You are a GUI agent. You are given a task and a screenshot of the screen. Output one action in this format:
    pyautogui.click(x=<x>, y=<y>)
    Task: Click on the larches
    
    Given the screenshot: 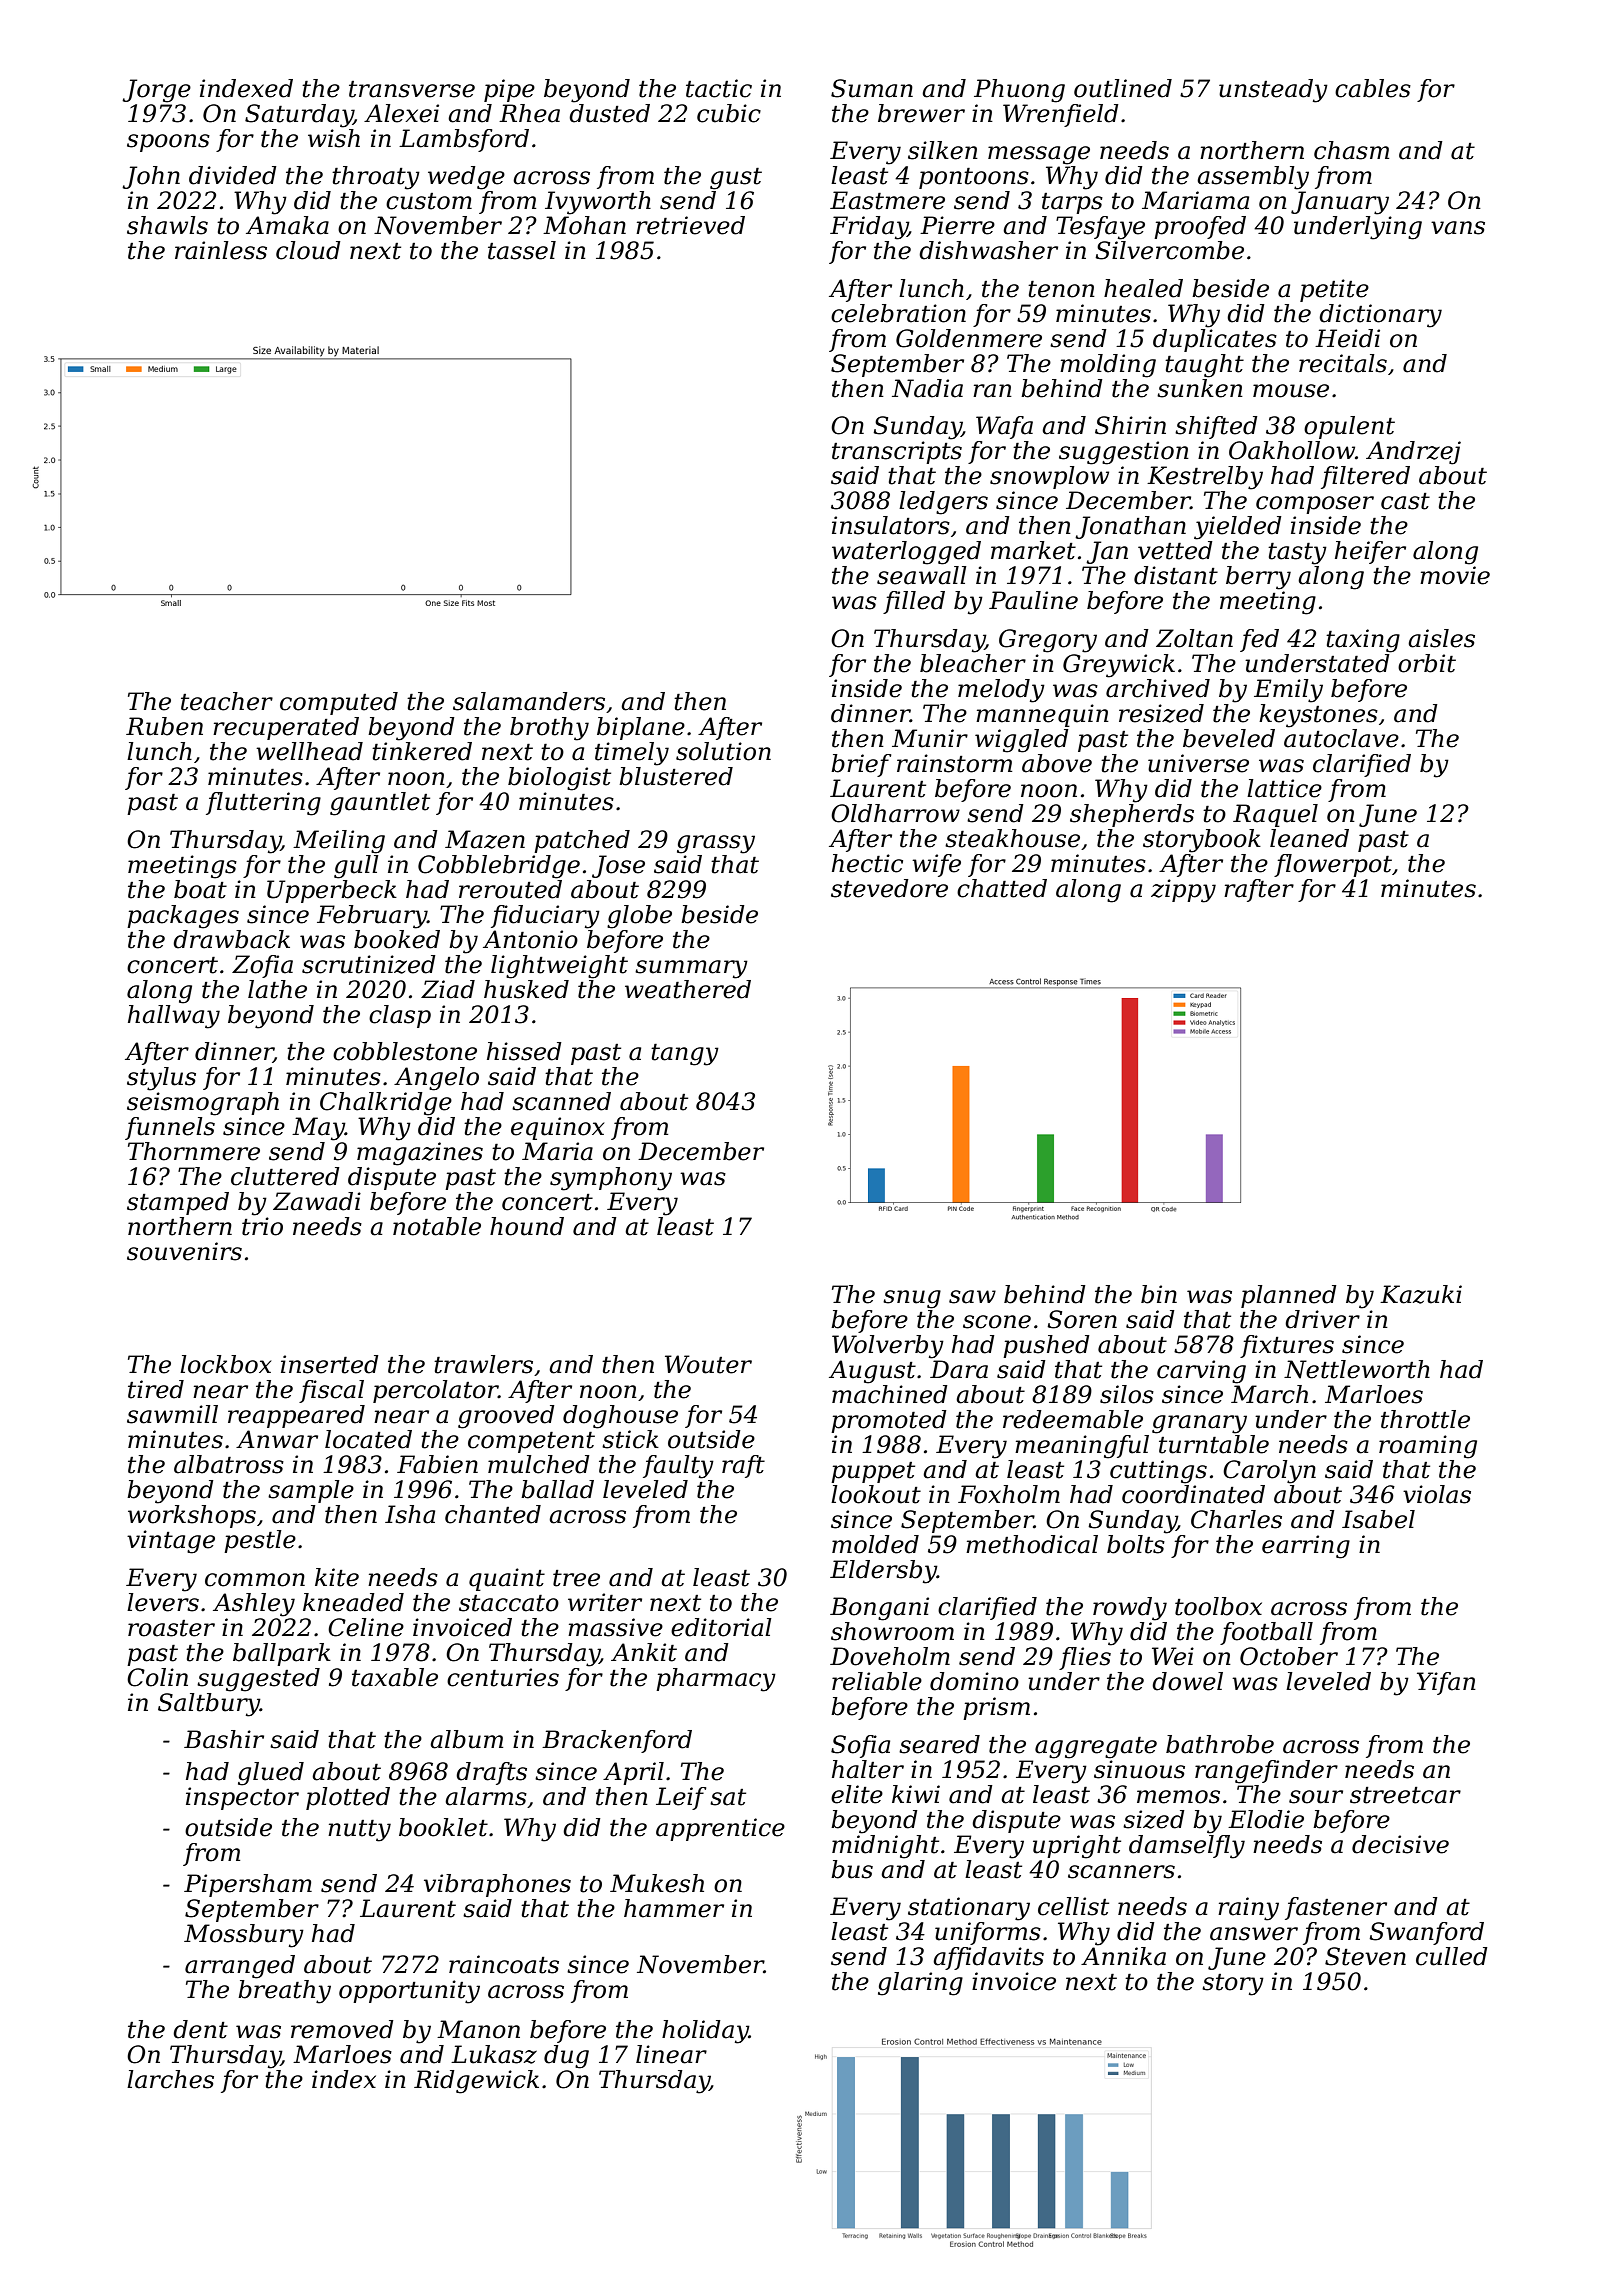 What is the action you would take?
    pyautogui.click(x=170, y=2079)
